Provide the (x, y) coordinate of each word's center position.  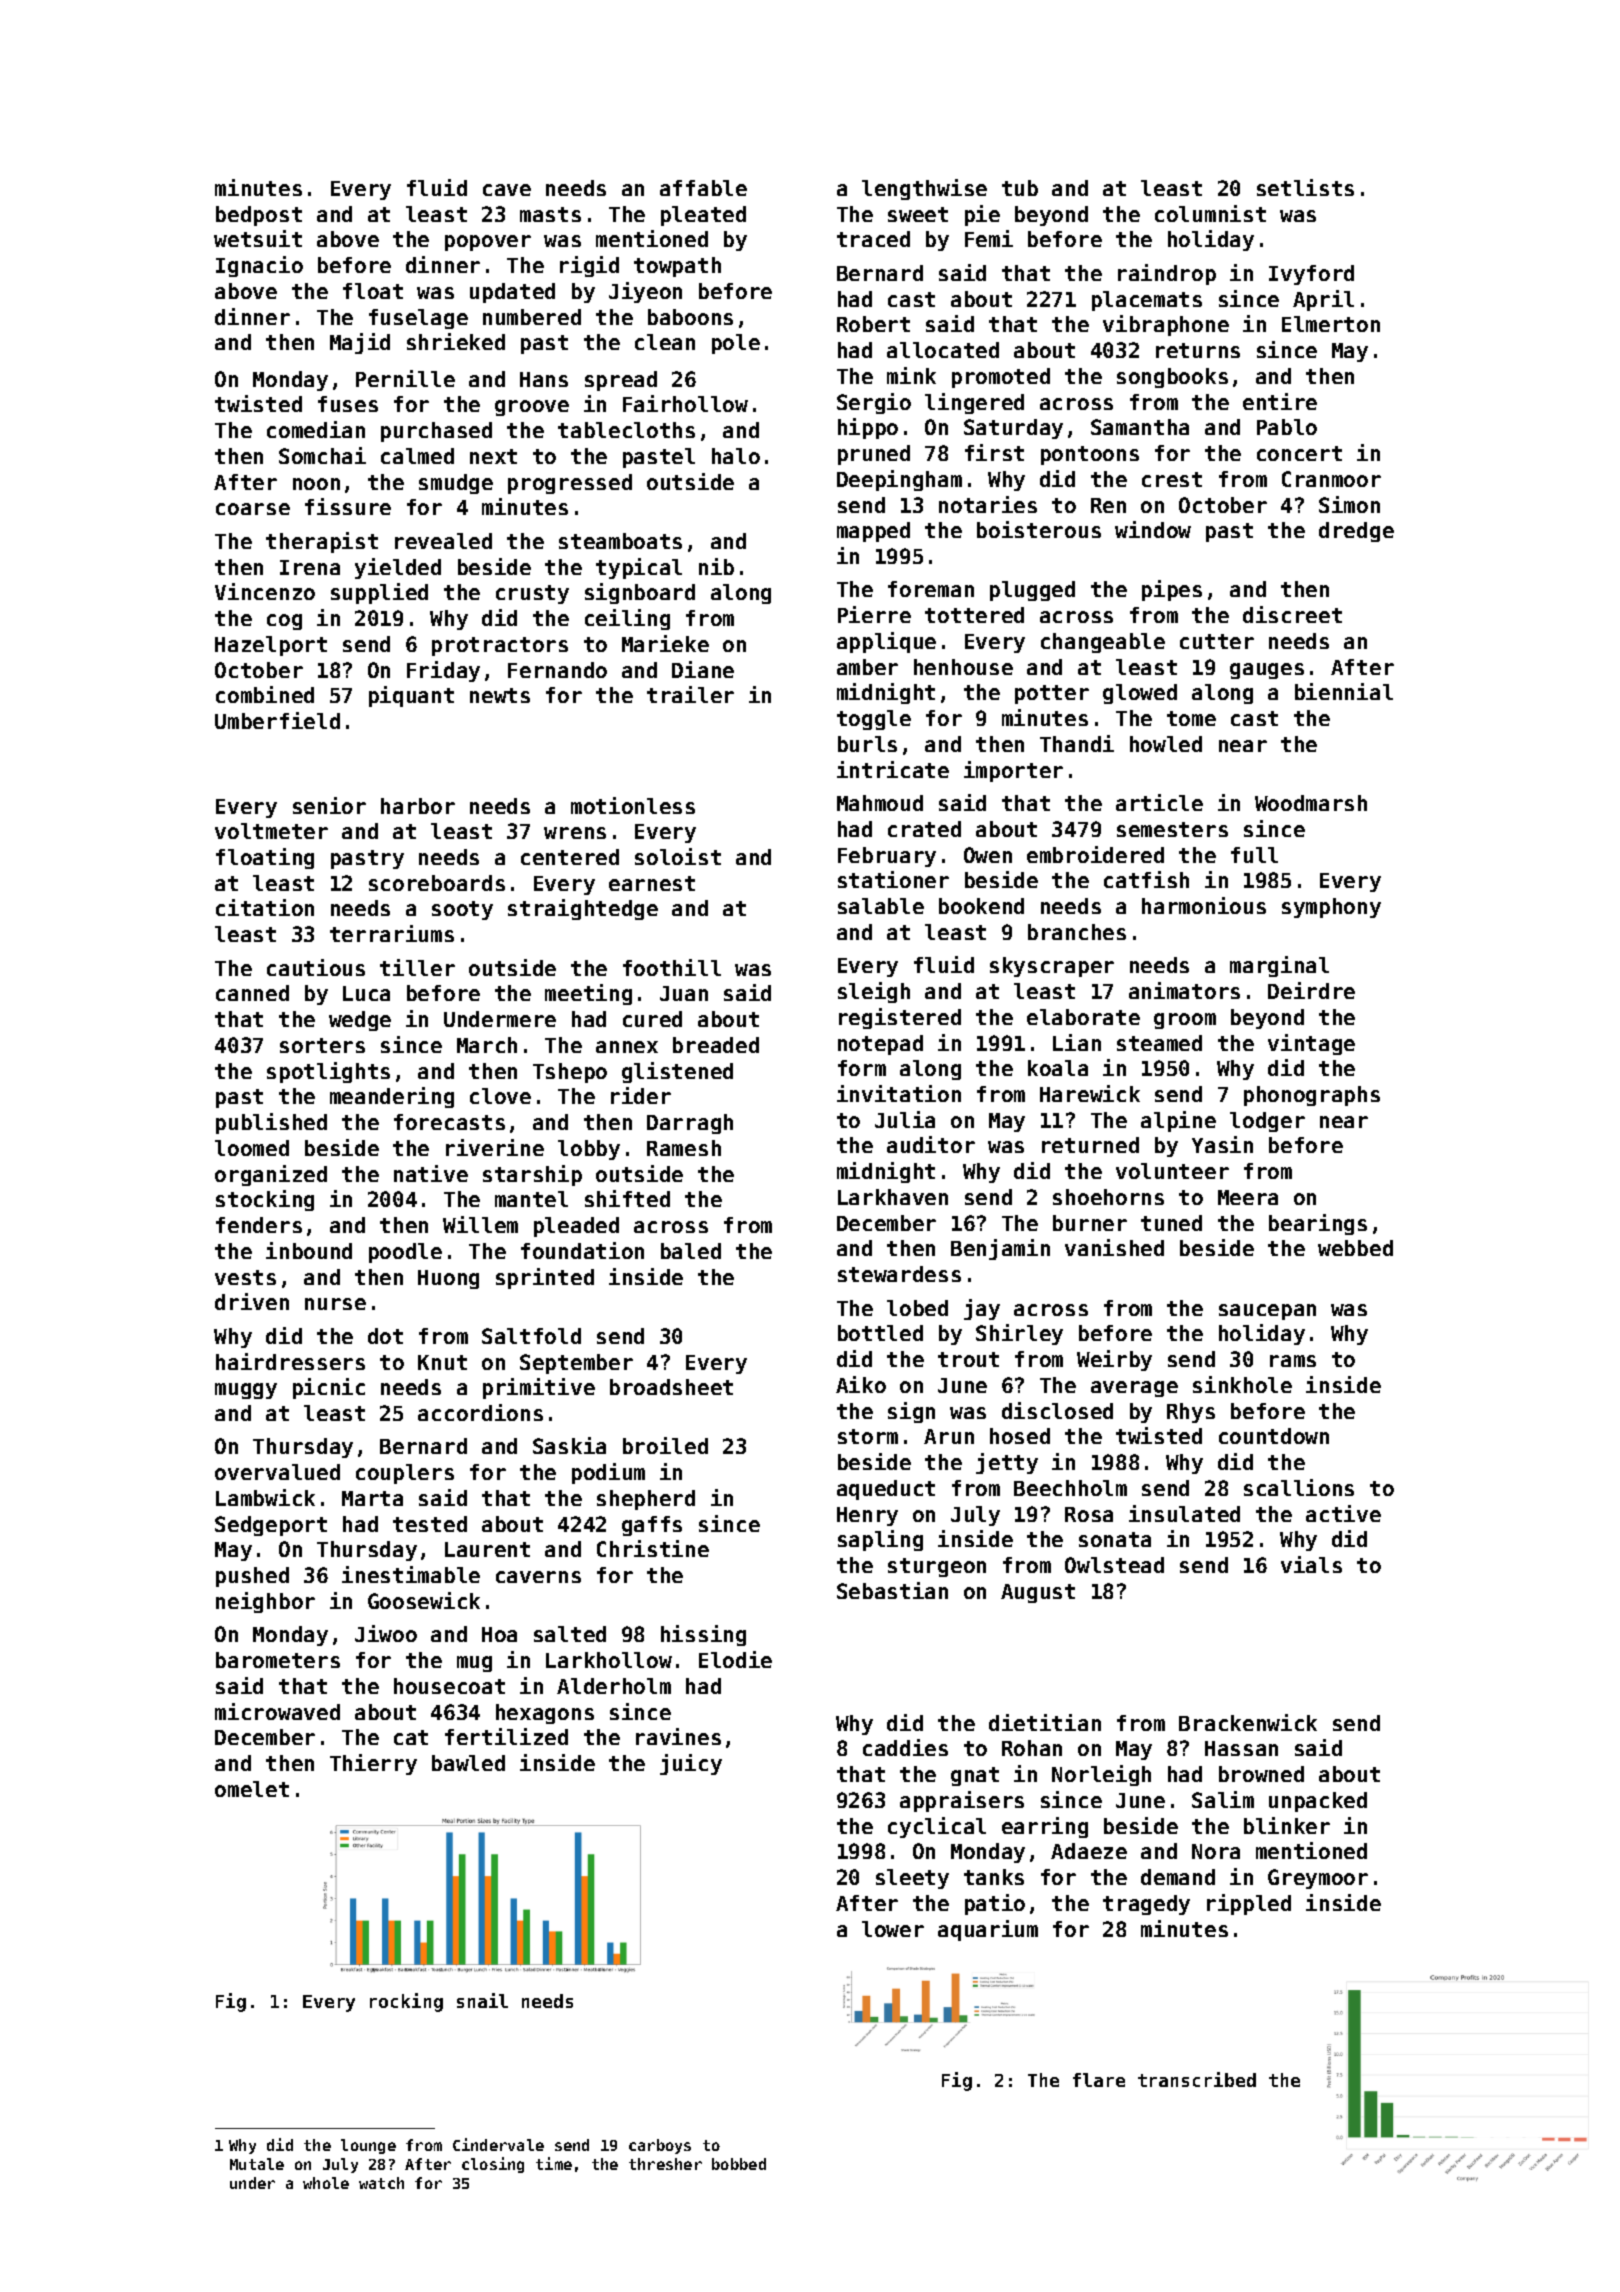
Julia (905, 1119)
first (994, 452)
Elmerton (1331, 324)
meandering (392, 1097)
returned (1090, 1145)
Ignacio (259, 266)
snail (482, 2000)
